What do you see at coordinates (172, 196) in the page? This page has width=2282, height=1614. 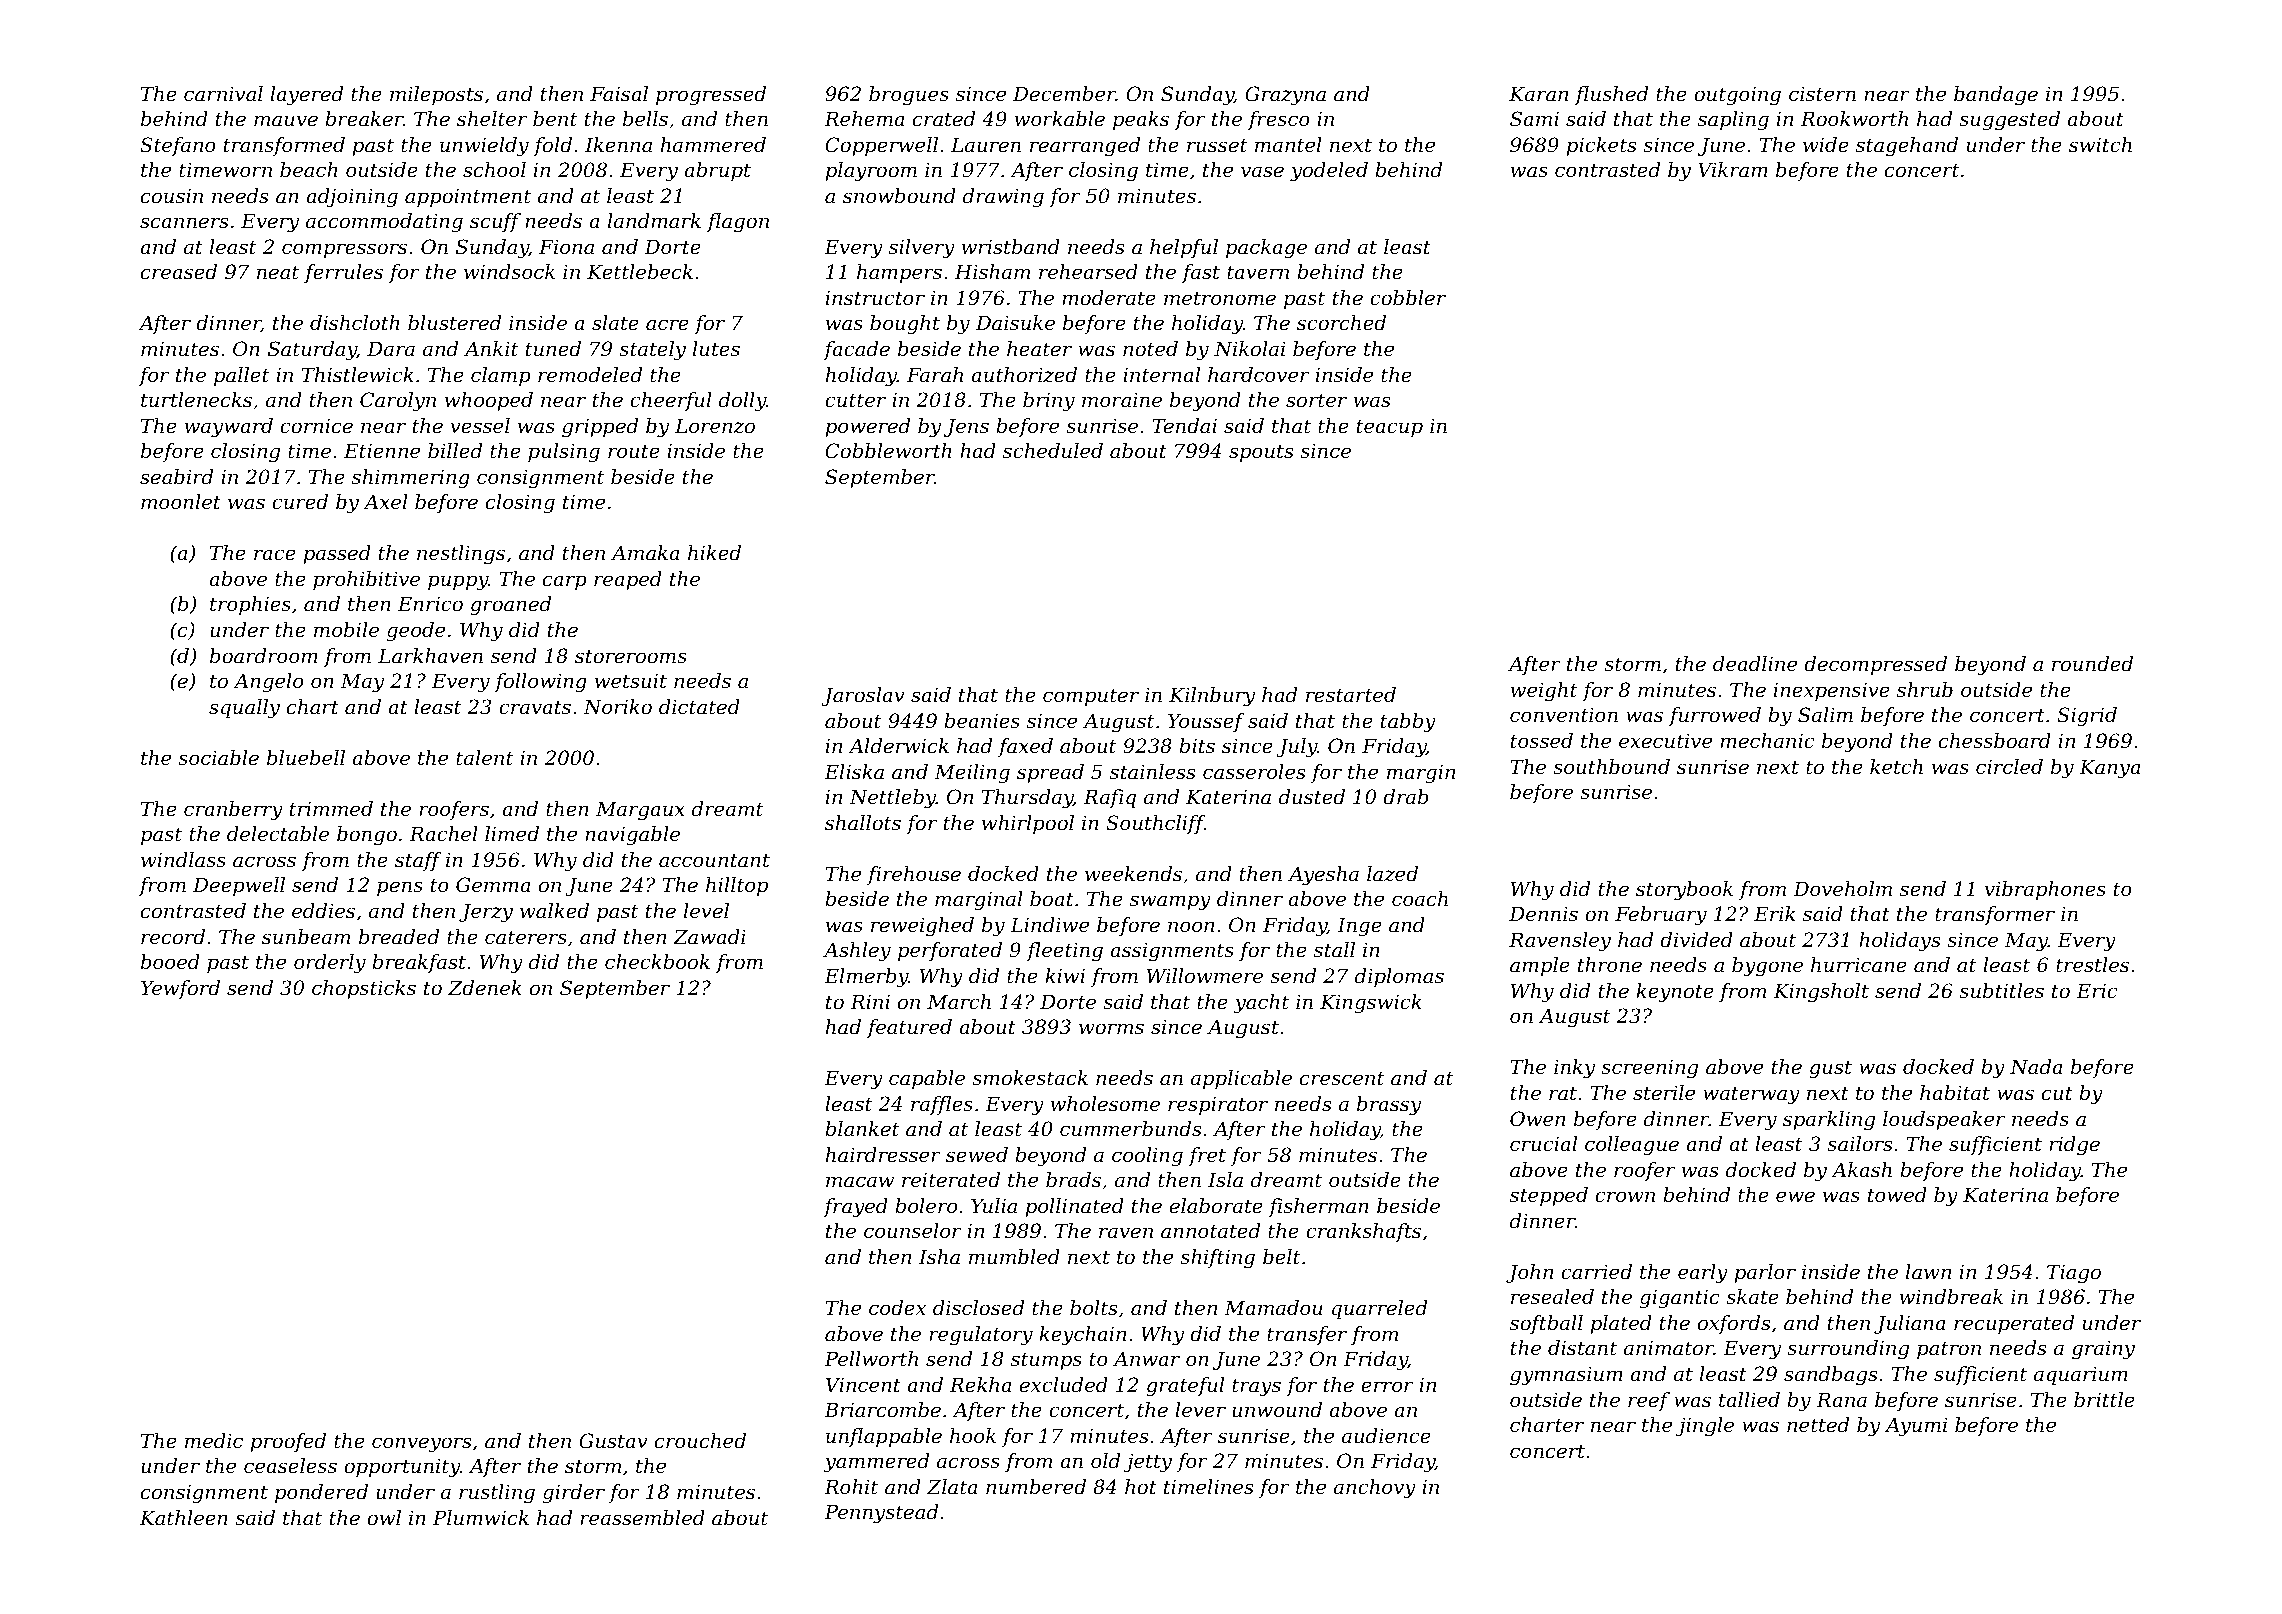 I see `cousin` at bounding box center [172, 196].
